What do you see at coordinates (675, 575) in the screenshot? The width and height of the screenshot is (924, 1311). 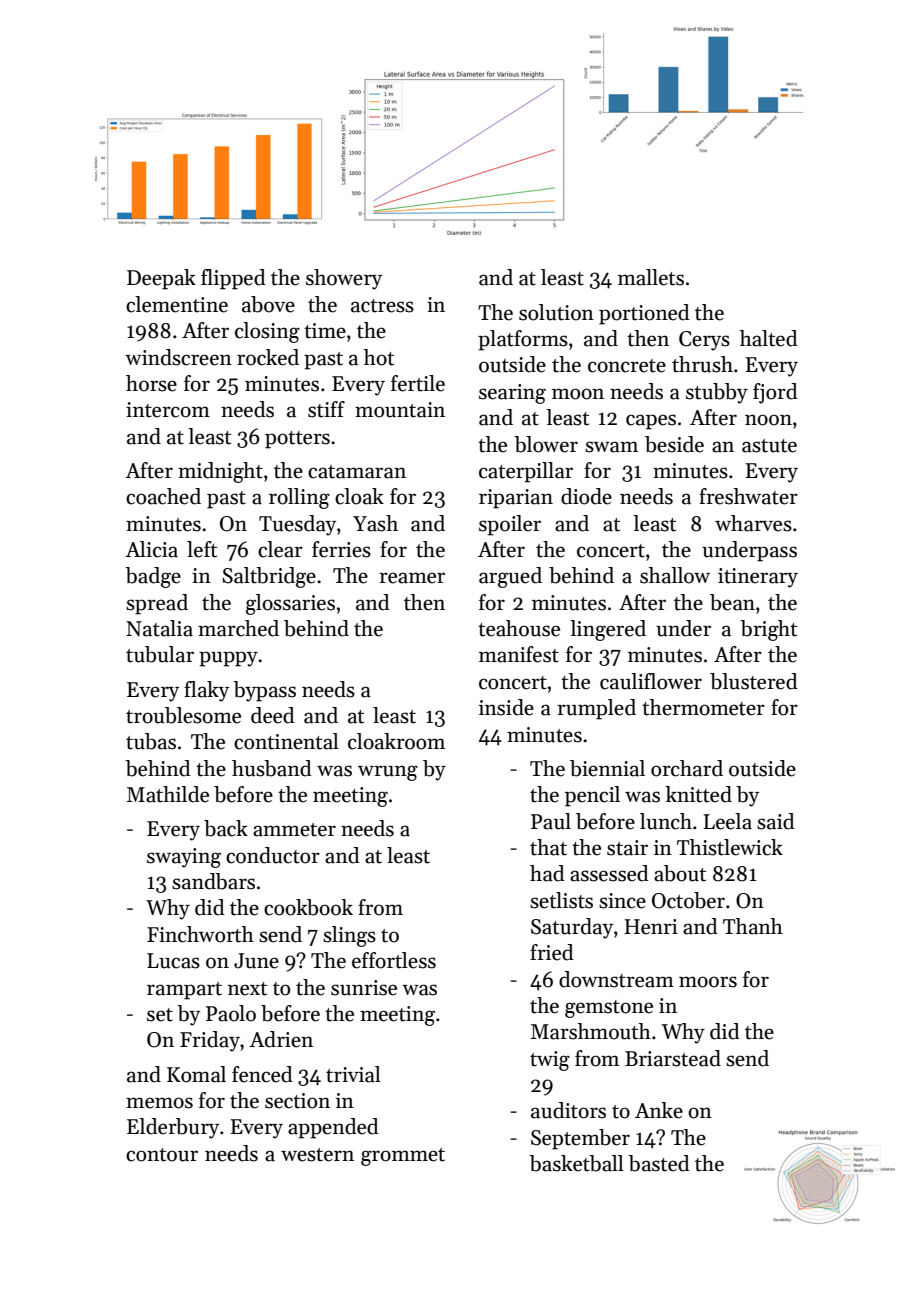 I see `shallow` at bounding box center [675, 575].
